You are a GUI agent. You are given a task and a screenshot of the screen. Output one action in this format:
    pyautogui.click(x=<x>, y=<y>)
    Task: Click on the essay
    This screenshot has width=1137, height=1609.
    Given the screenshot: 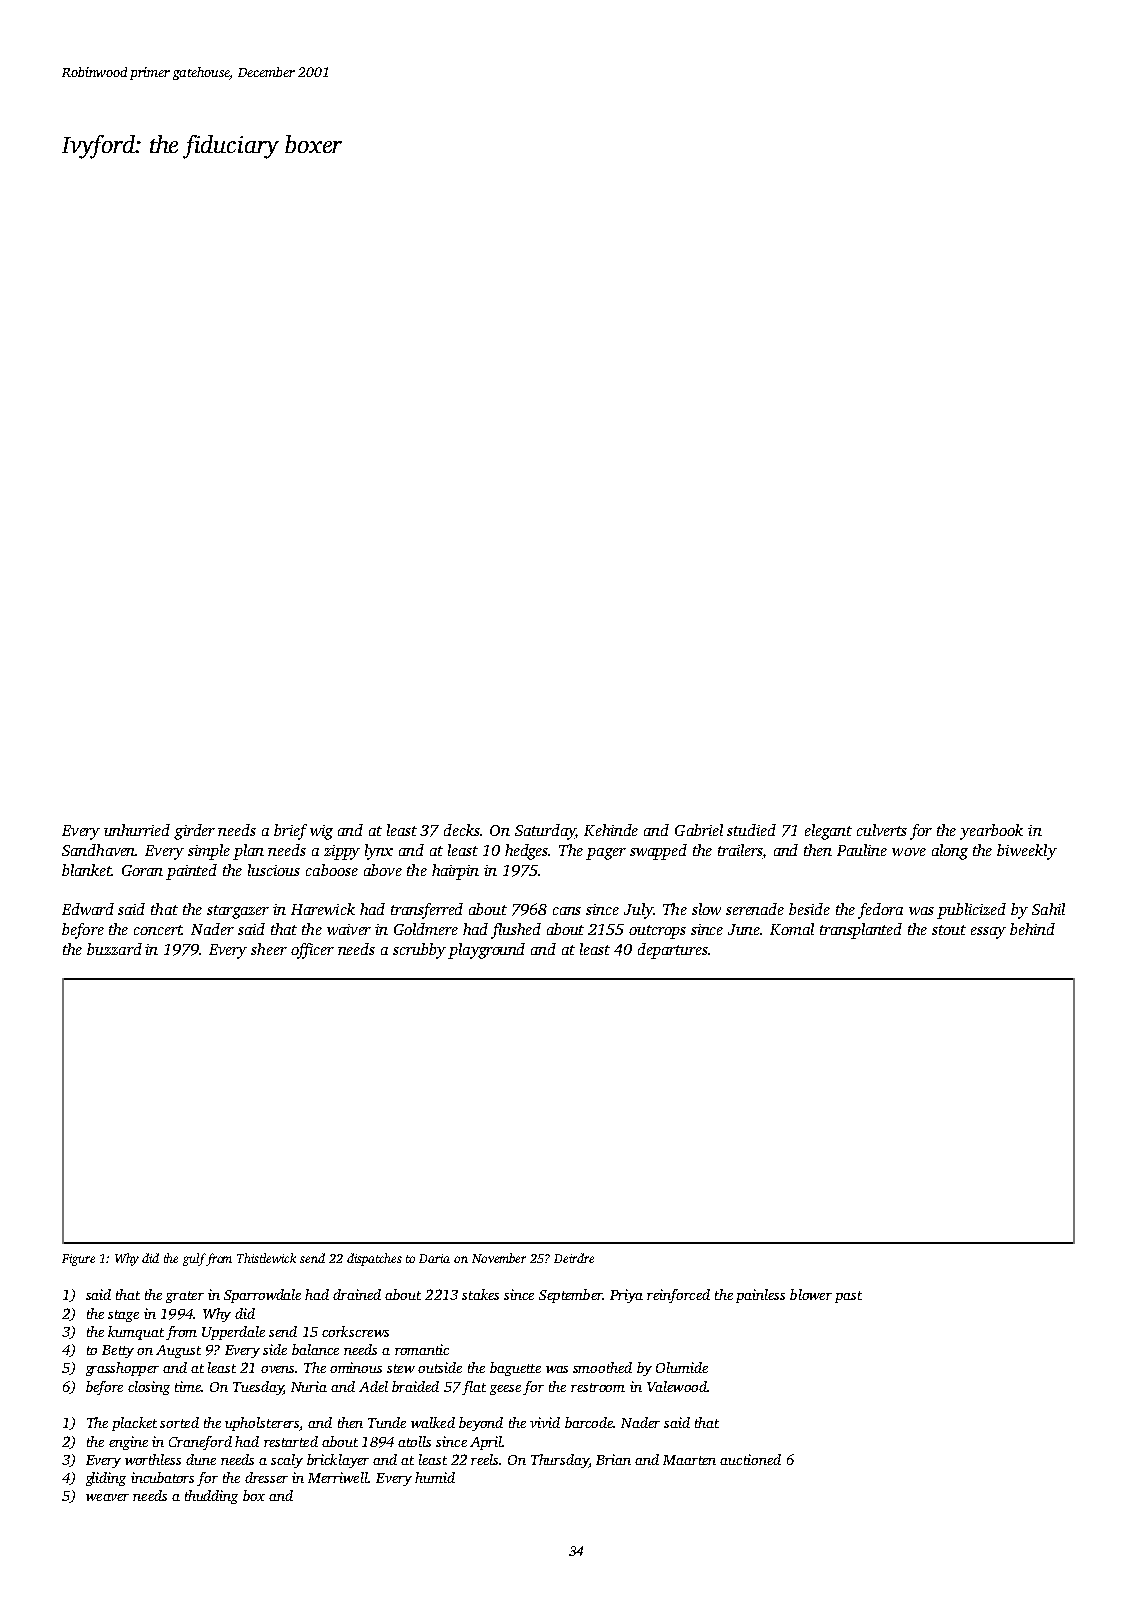 What is the action you would take?
    pyautogui.click(x=988, y=933)
